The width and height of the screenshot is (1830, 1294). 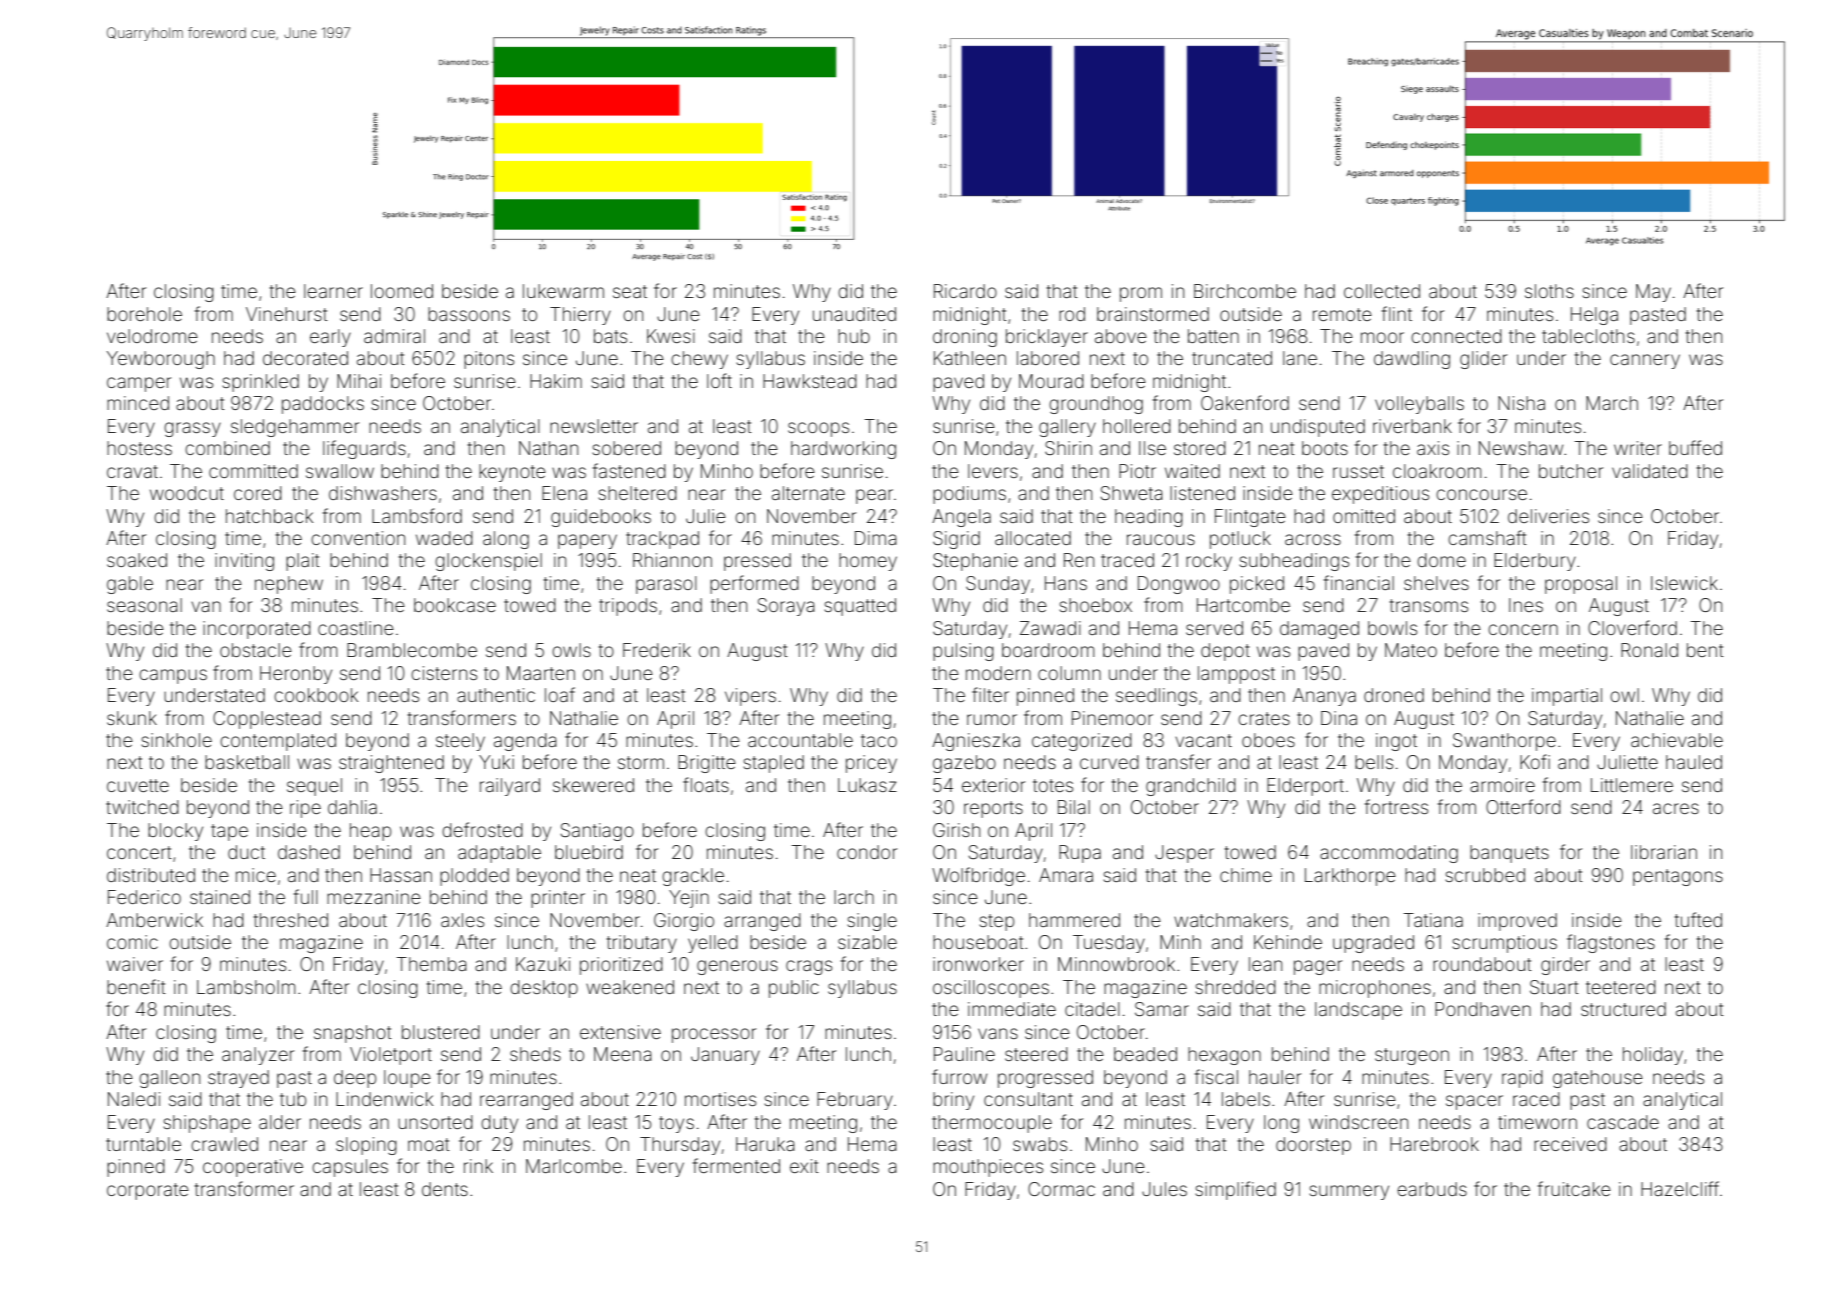 What do you see at coordinates (269, 516) in the screenshot?
I see `hatchback` at bounding box center [269, 516].
